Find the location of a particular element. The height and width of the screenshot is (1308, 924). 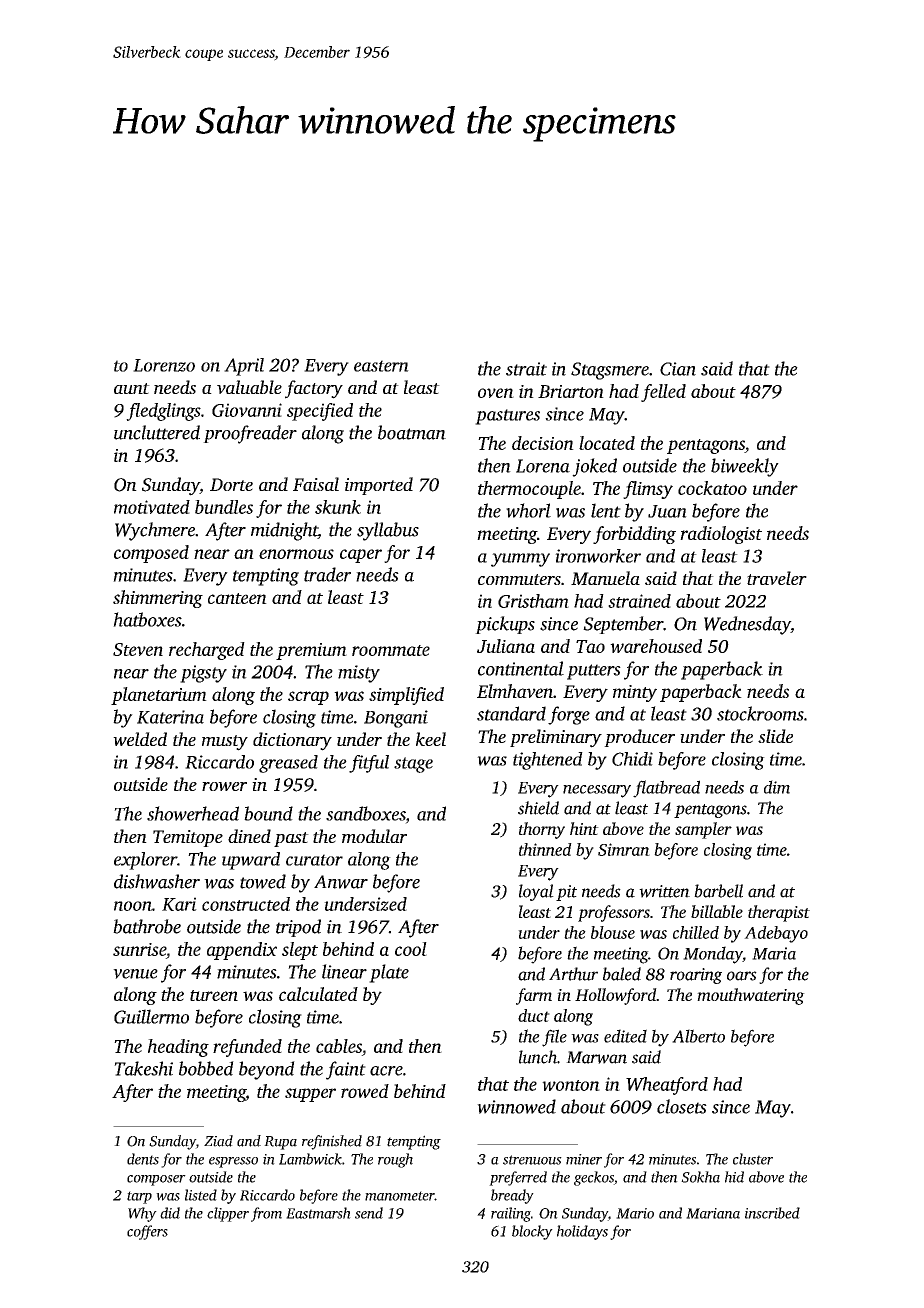

closets is located at coordinates (682, 1106).
